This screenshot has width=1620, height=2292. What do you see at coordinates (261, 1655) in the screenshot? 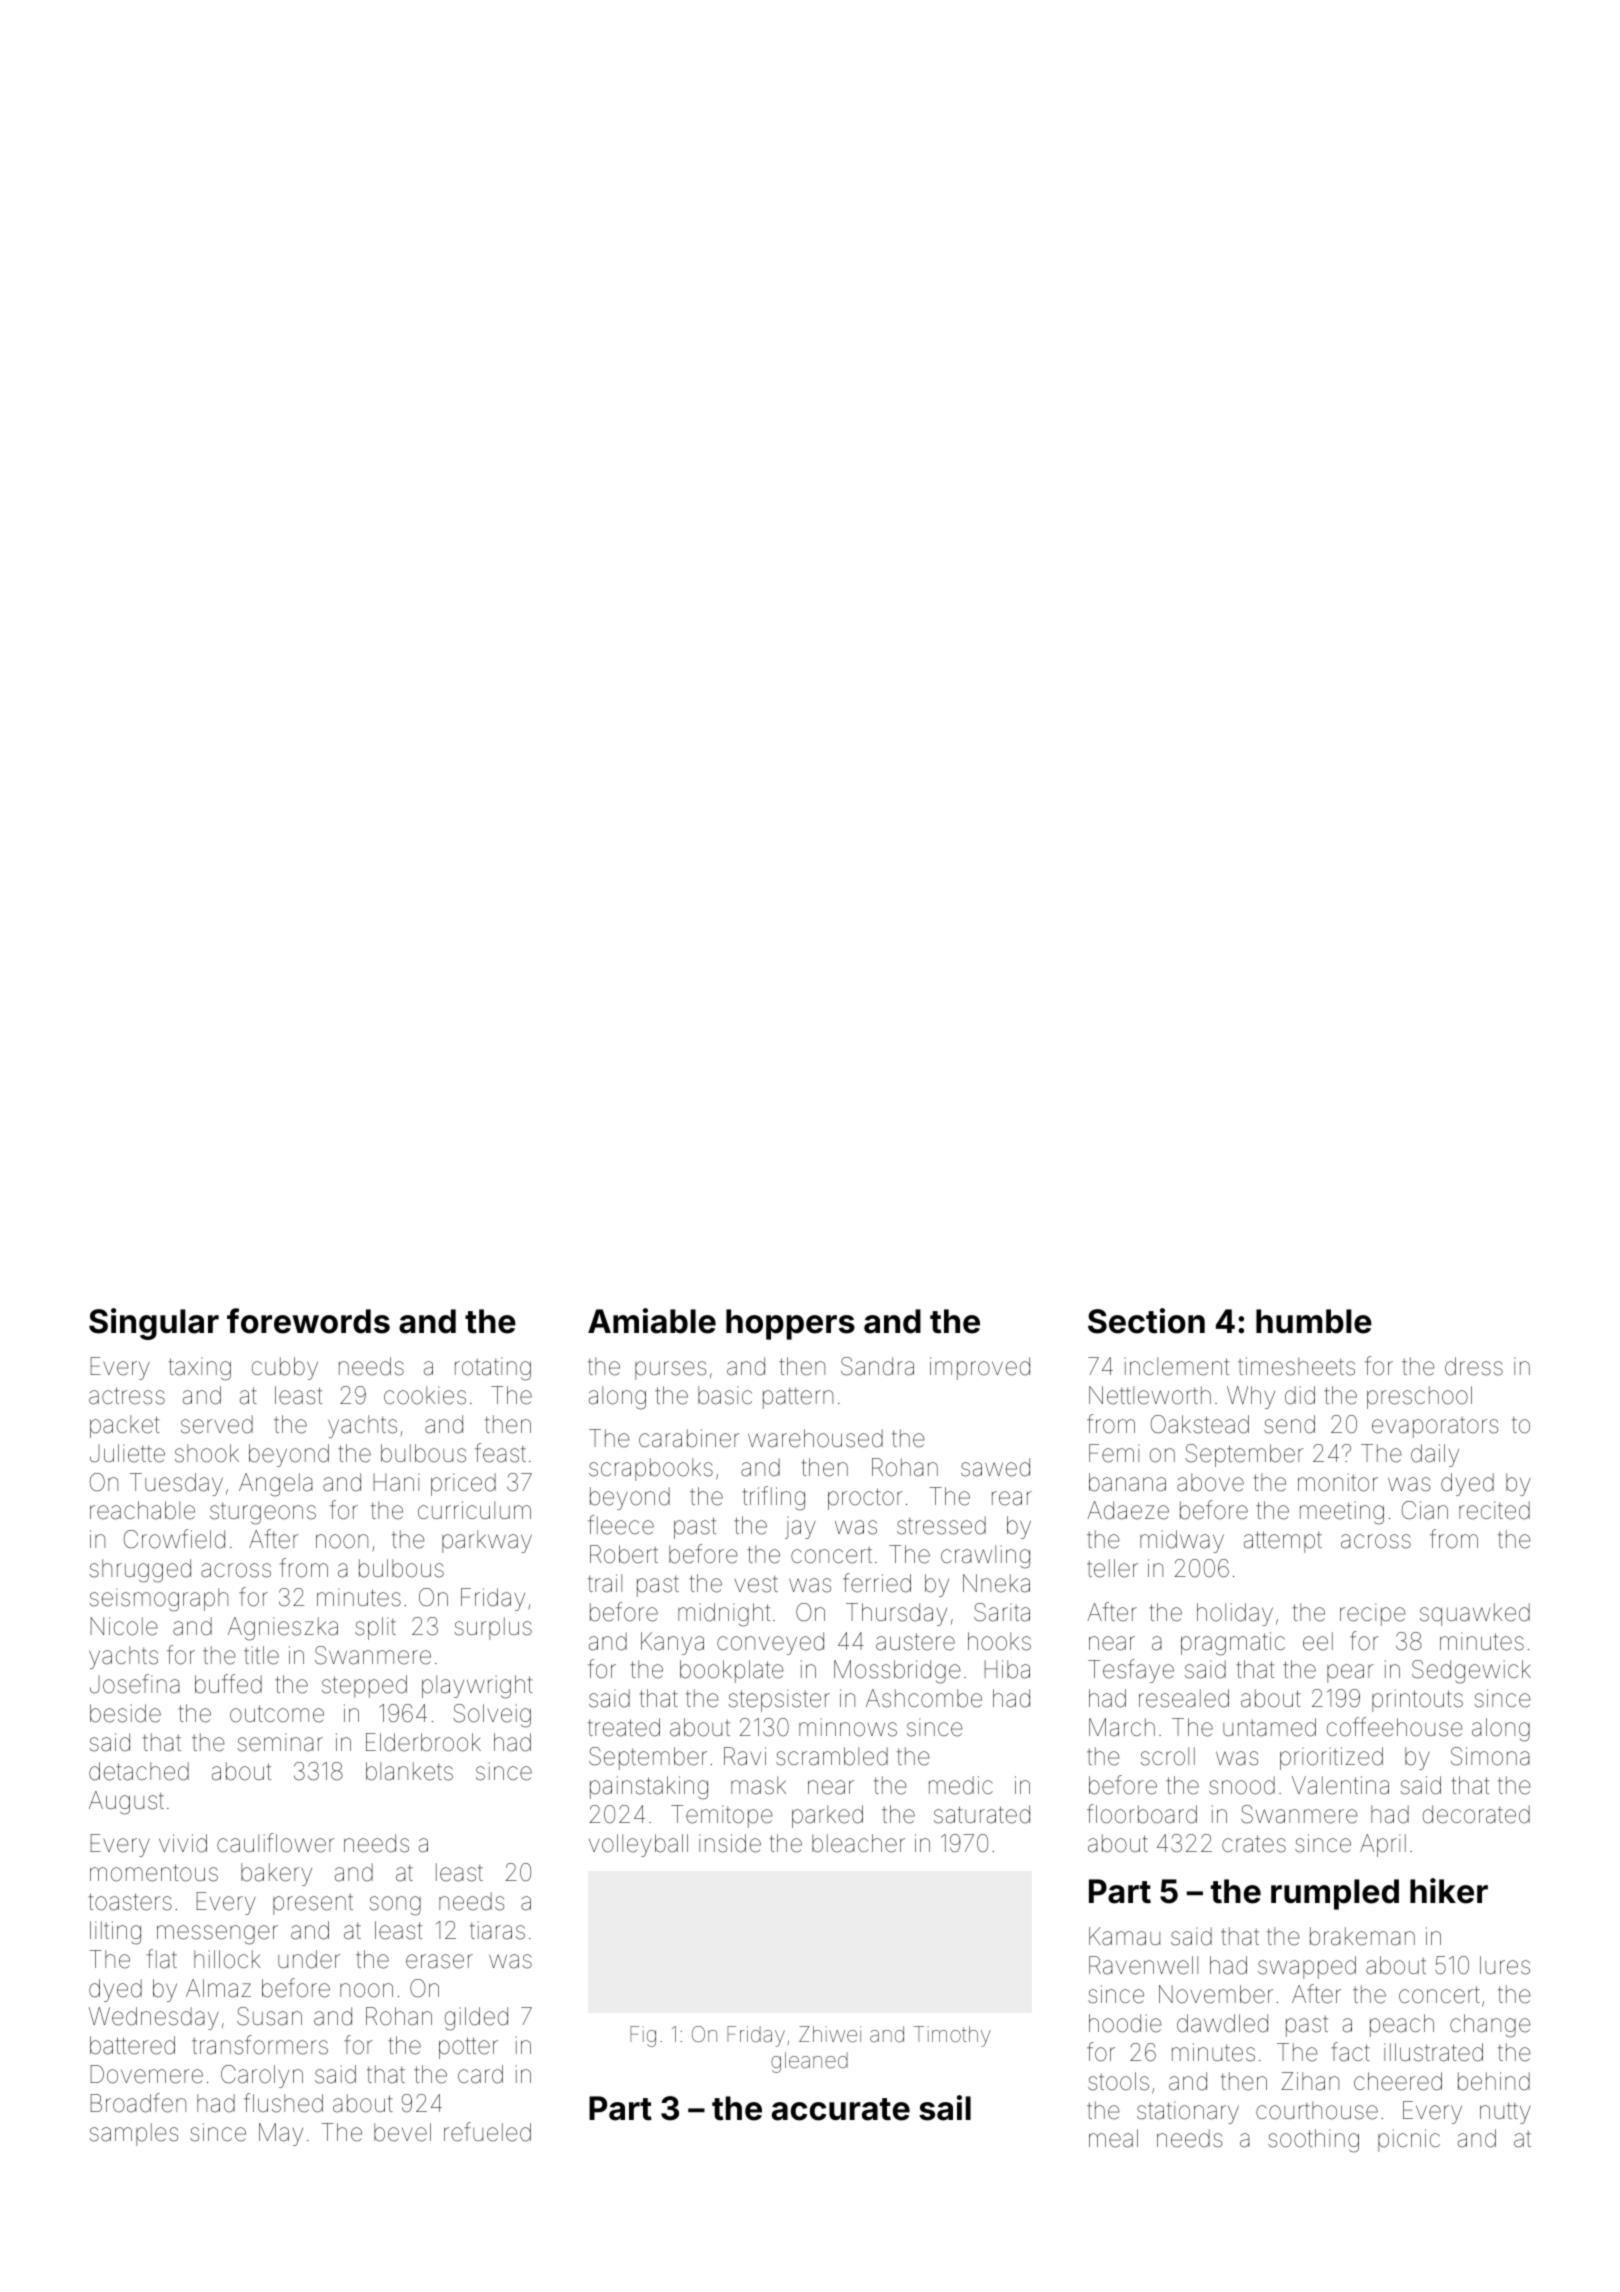
I see `title` at bounding box center [261, 1655].
